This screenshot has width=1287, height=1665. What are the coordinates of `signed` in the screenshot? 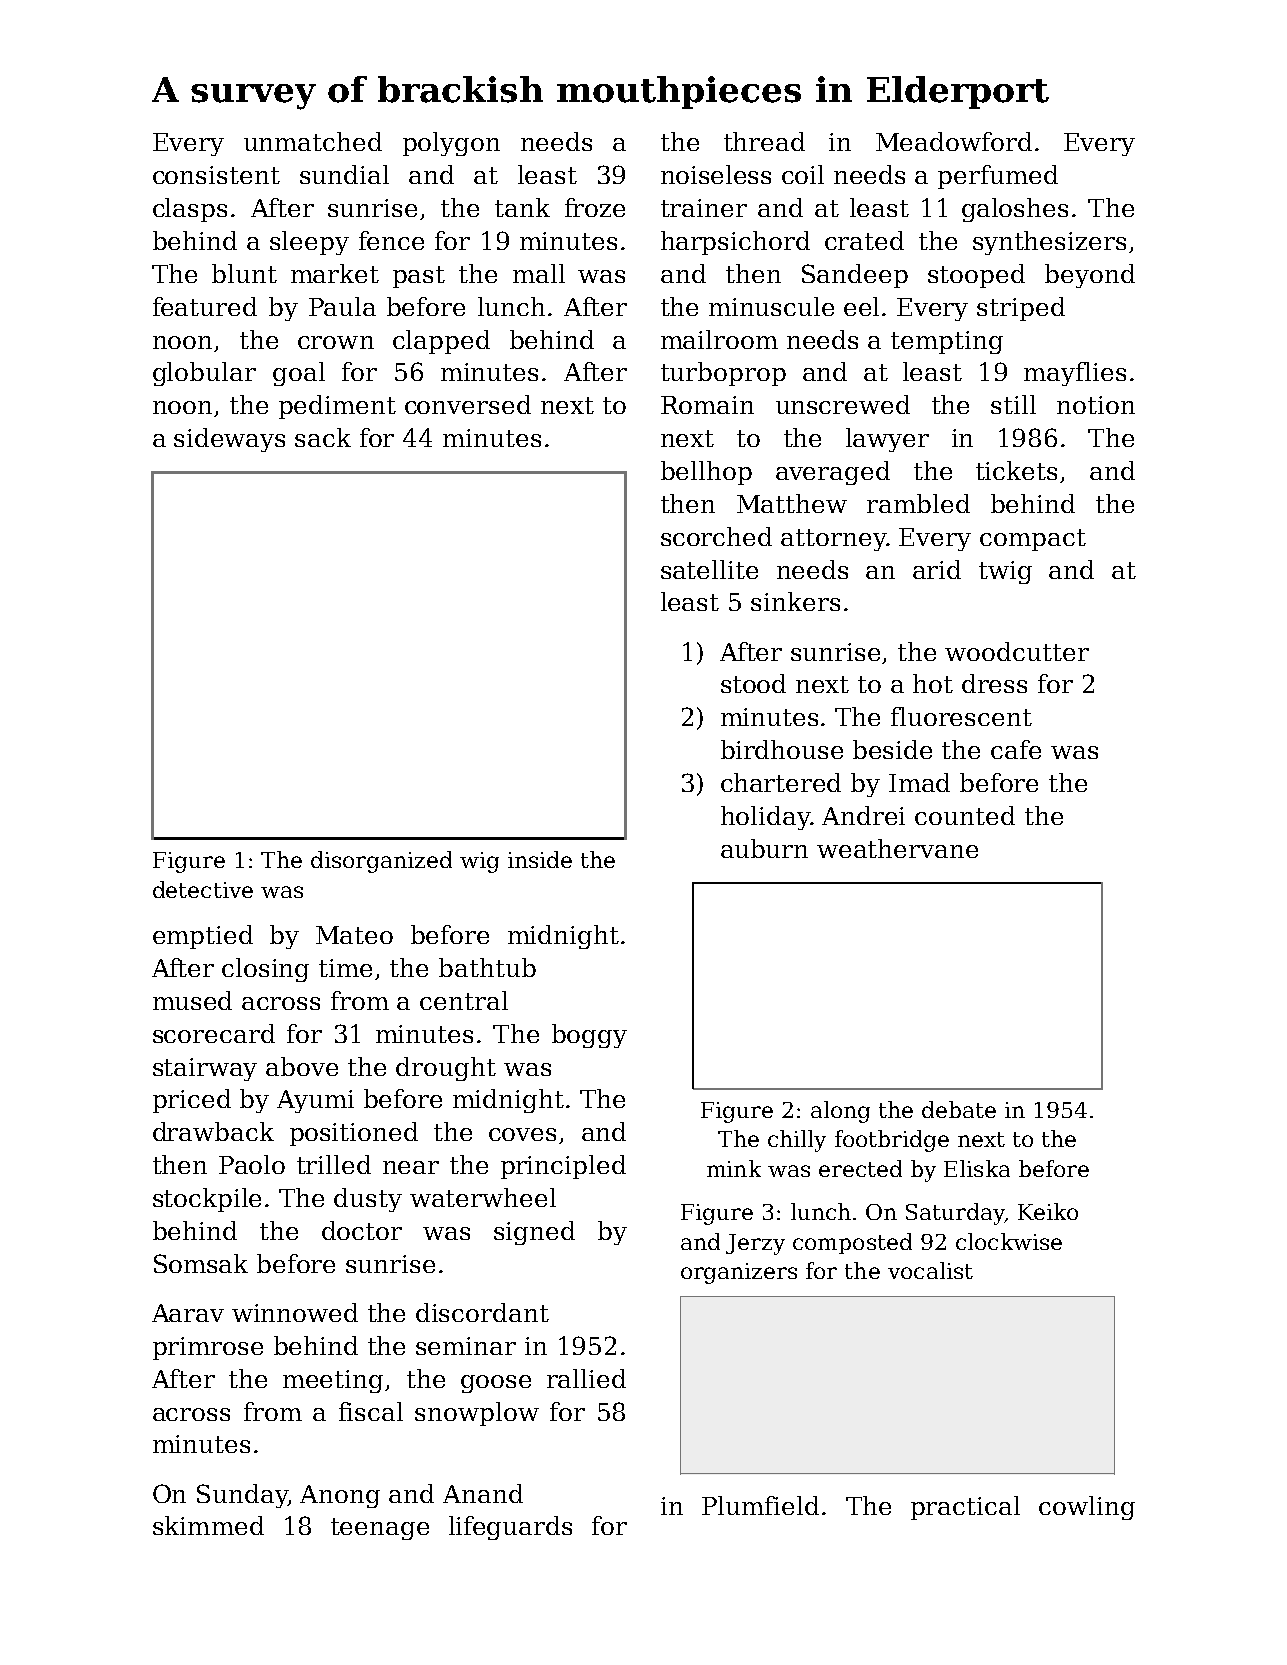 It's located at (534, 1233).
